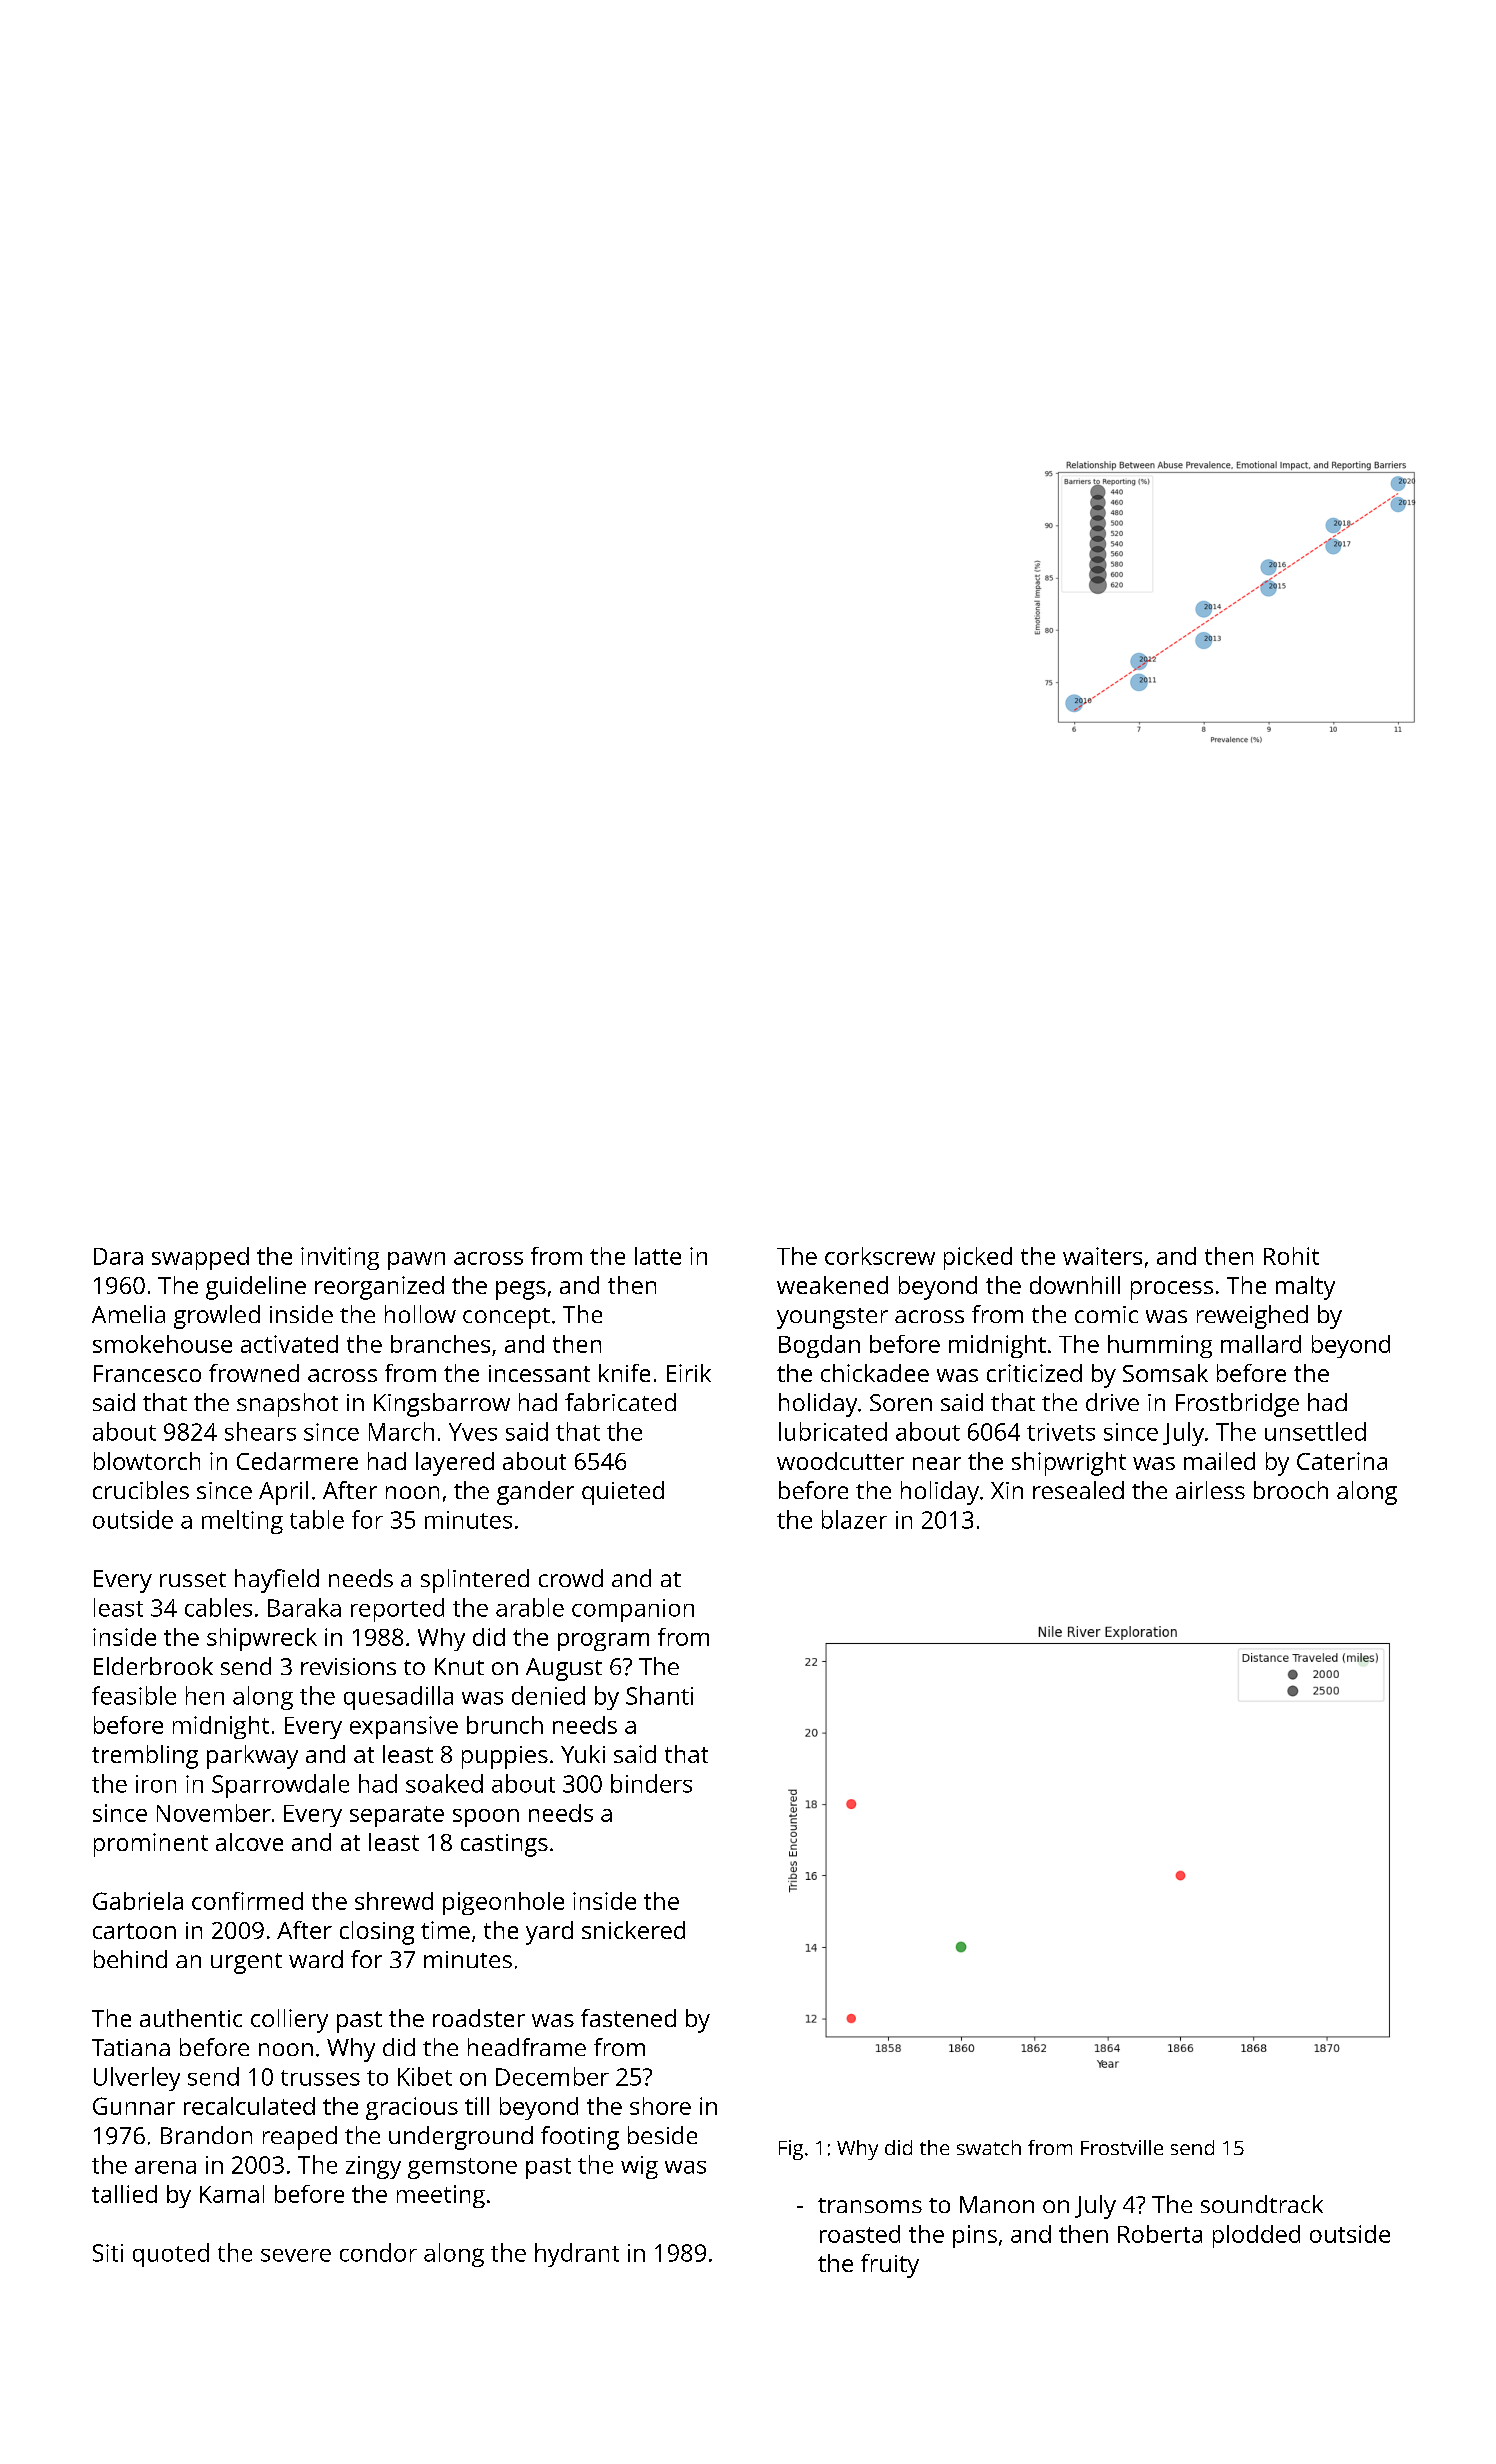 Image resolution: width=1496 pixels, height=2464 pixels. I want to click on binders, so click(651, 1783).
